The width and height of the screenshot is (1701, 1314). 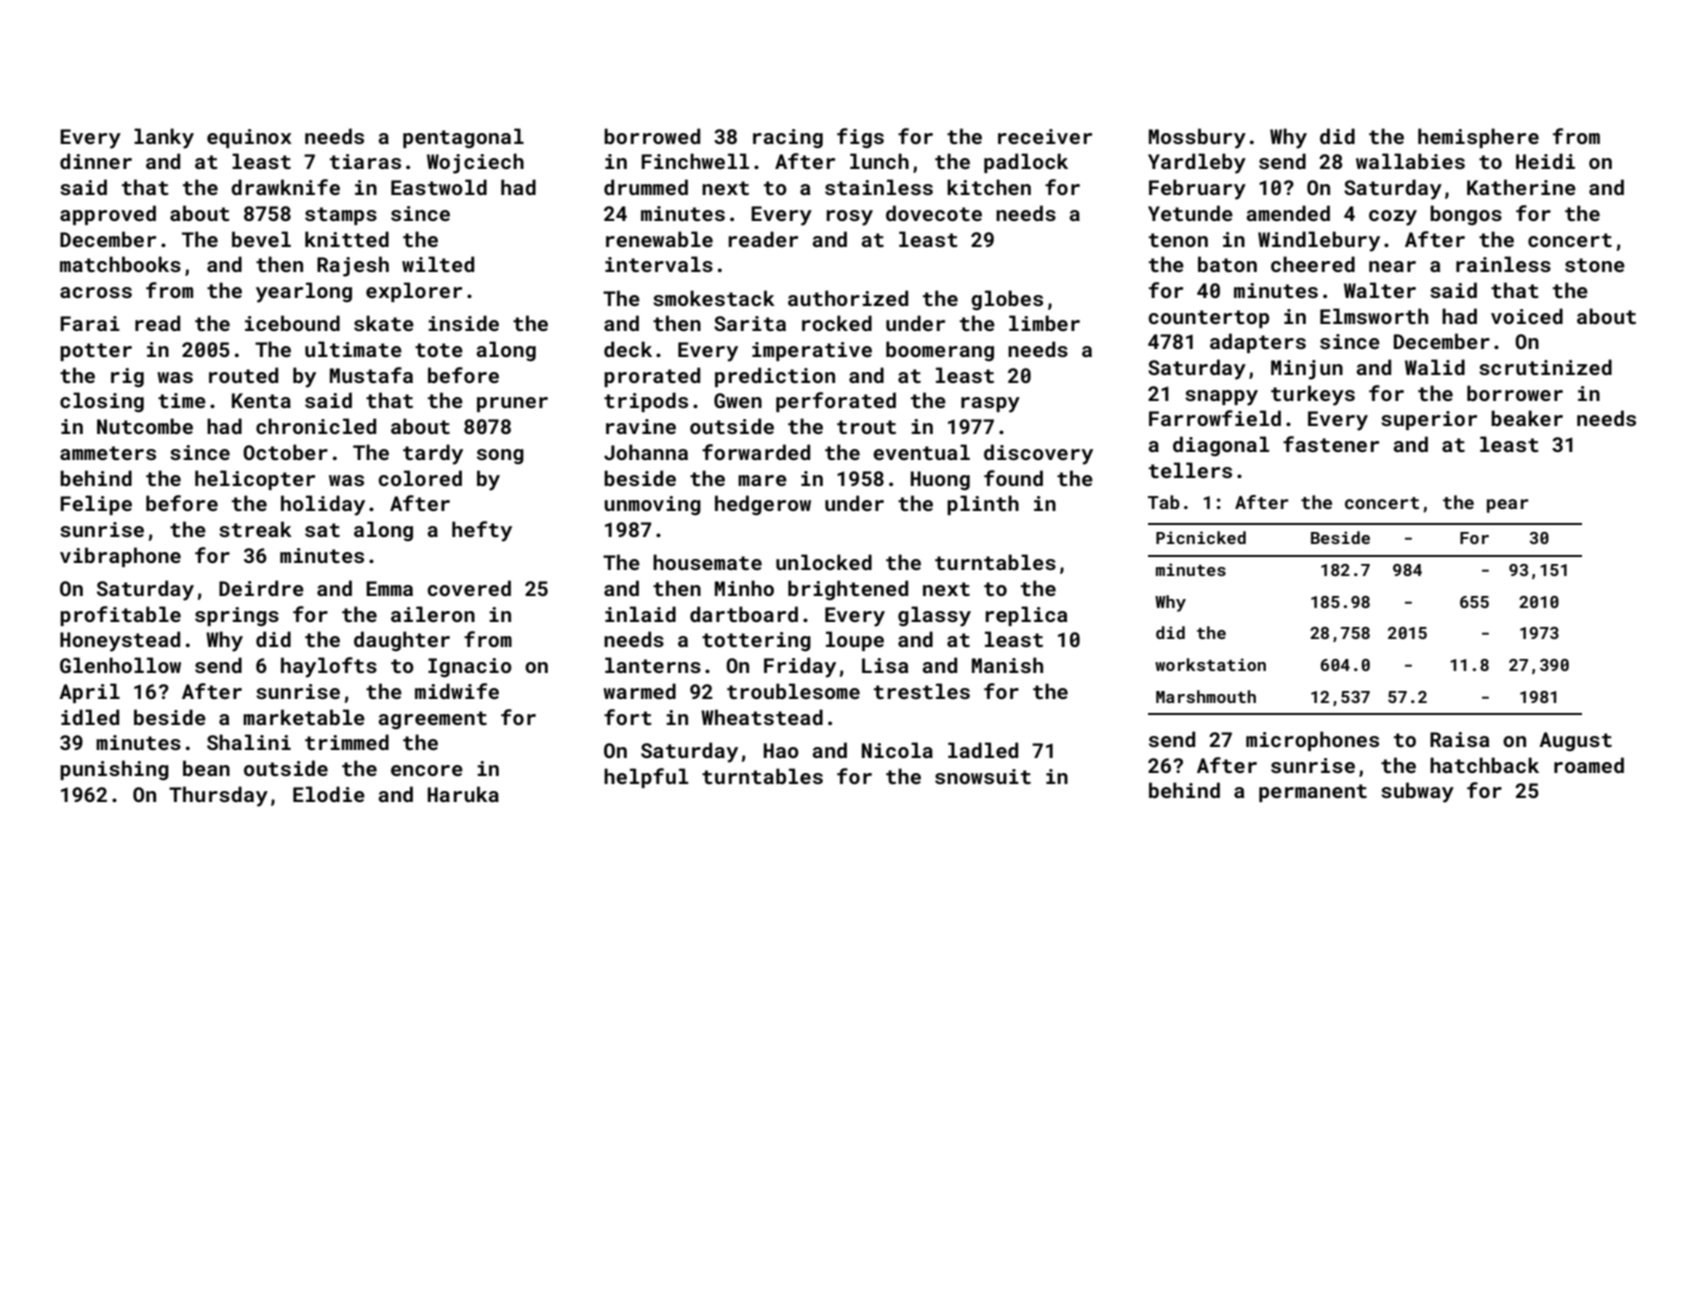 I want to click on intervals, so click(x=659, y=264).
